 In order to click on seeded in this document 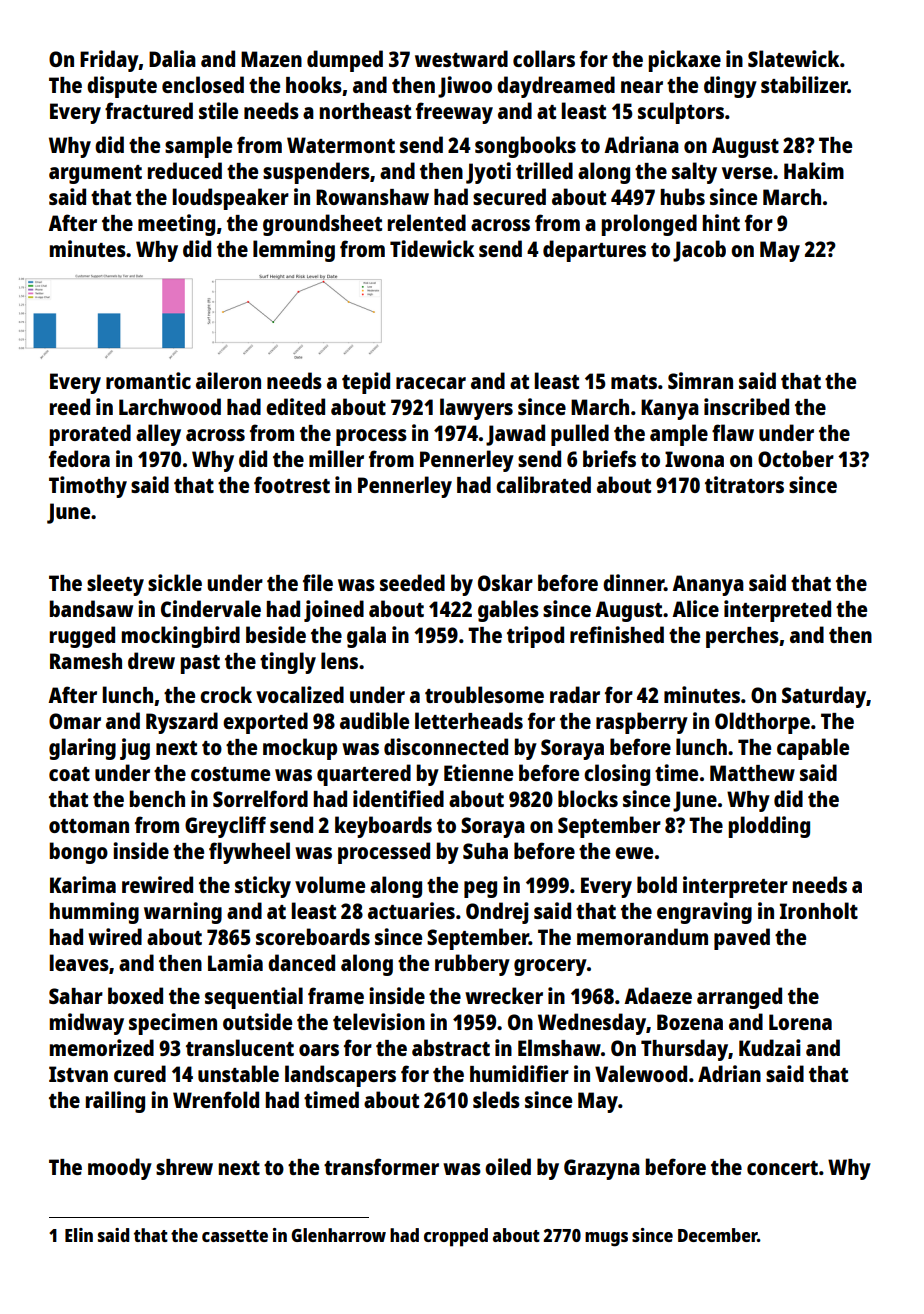, I will do `click(412, 582)`.
